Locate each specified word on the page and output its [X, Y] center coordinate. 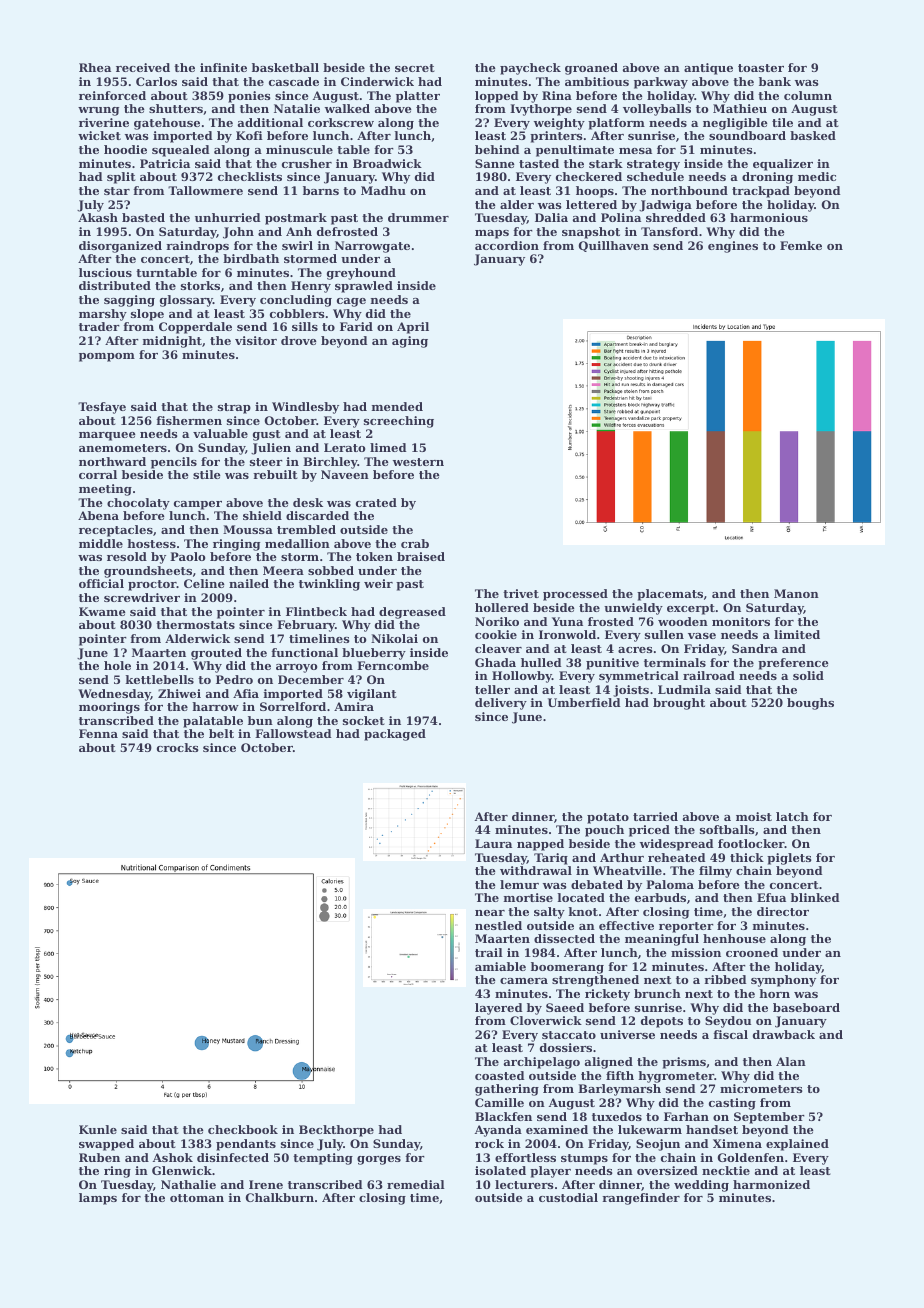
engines [733, 247]
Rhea [95, 67]
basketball [285, 67]
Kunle [98, 1129]
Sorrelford [293, 706]
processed [575, 595]
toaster [761, 68]
